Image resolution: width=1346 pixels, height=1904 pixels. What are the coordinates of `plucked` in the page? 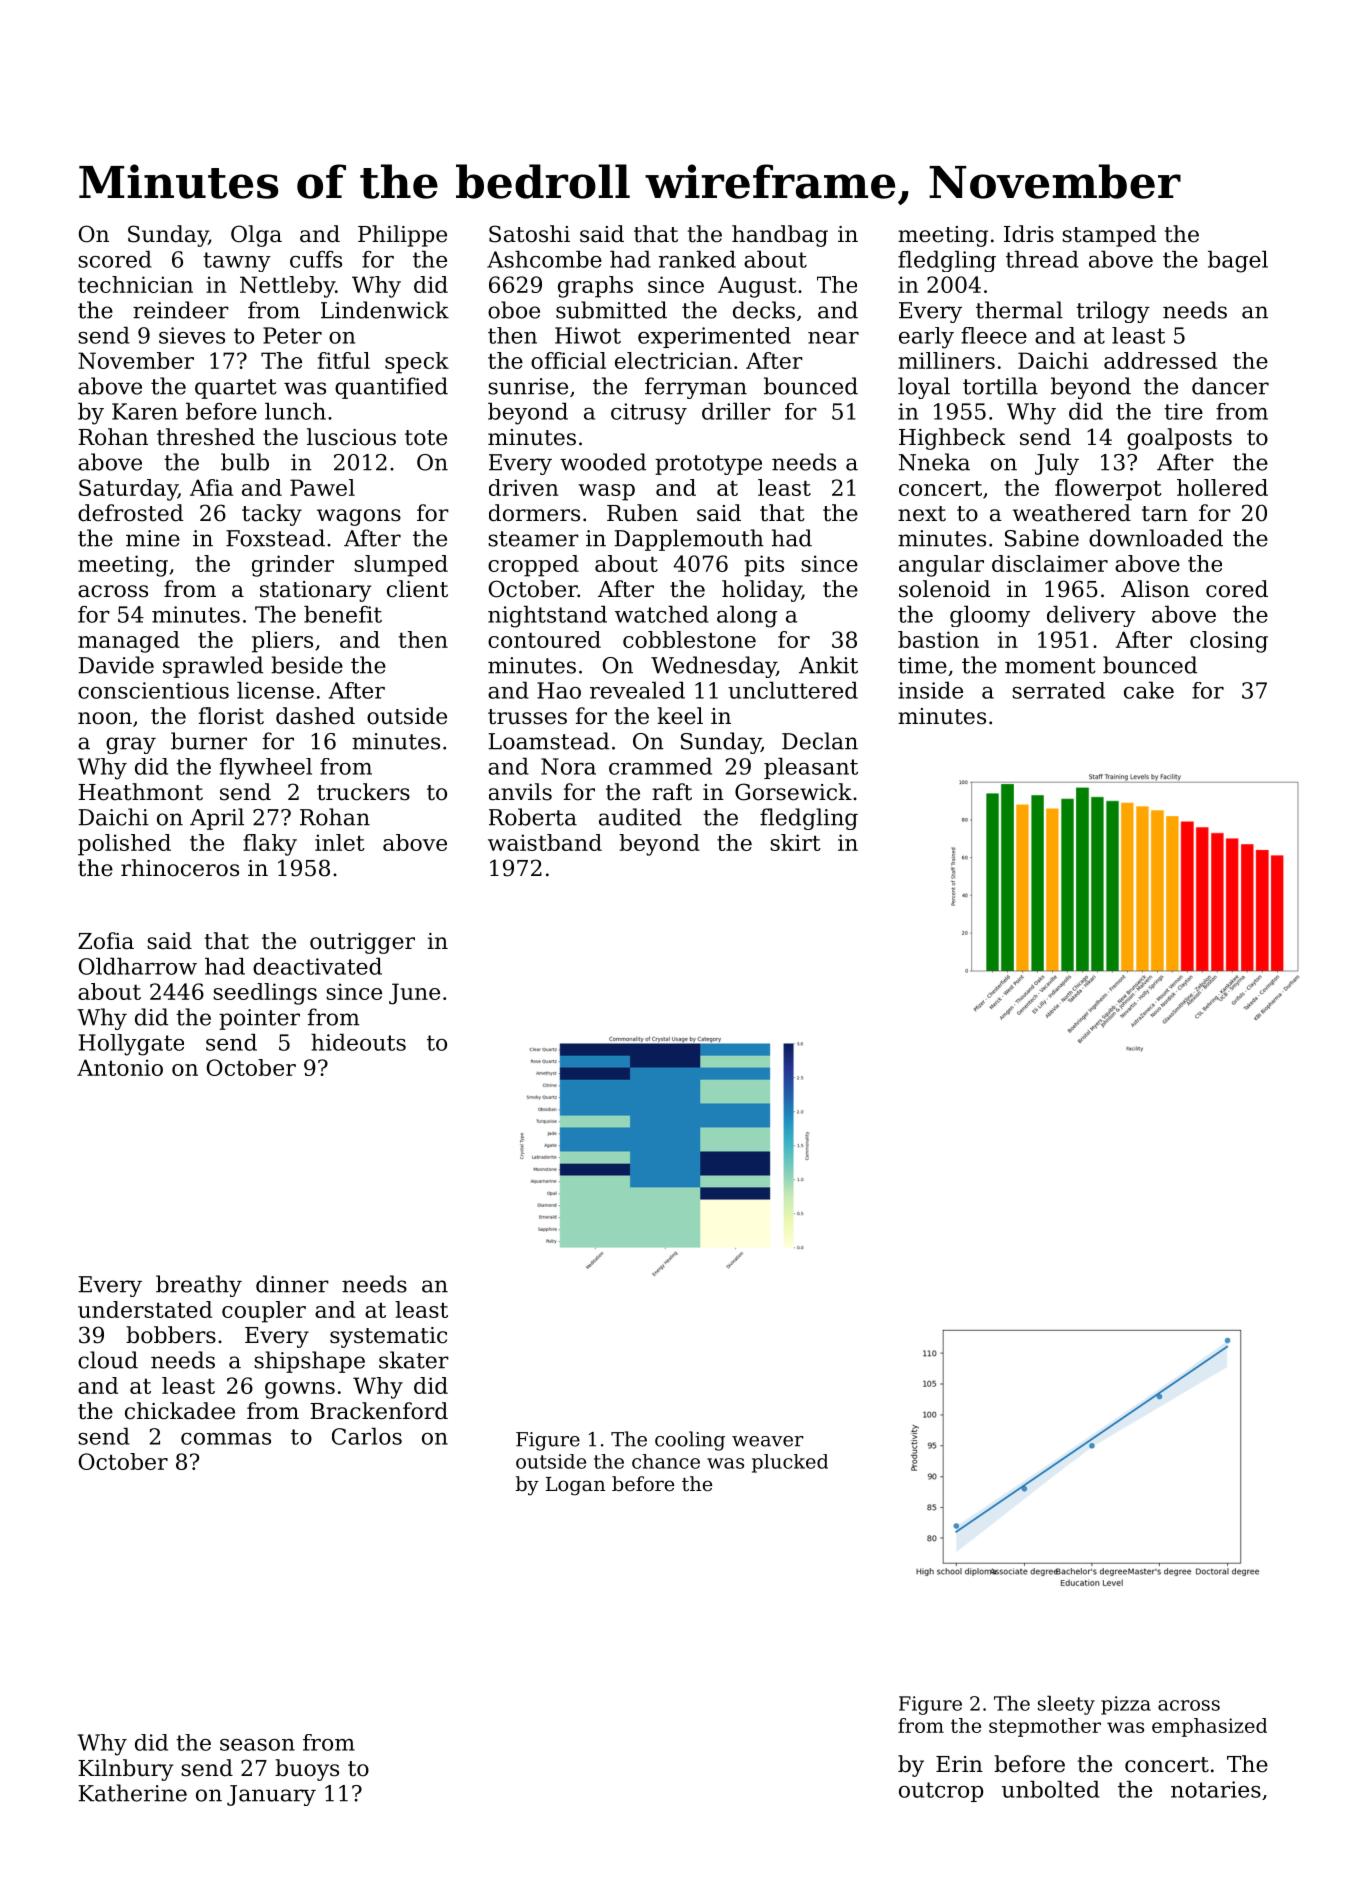 It's located at (790, 1463).
